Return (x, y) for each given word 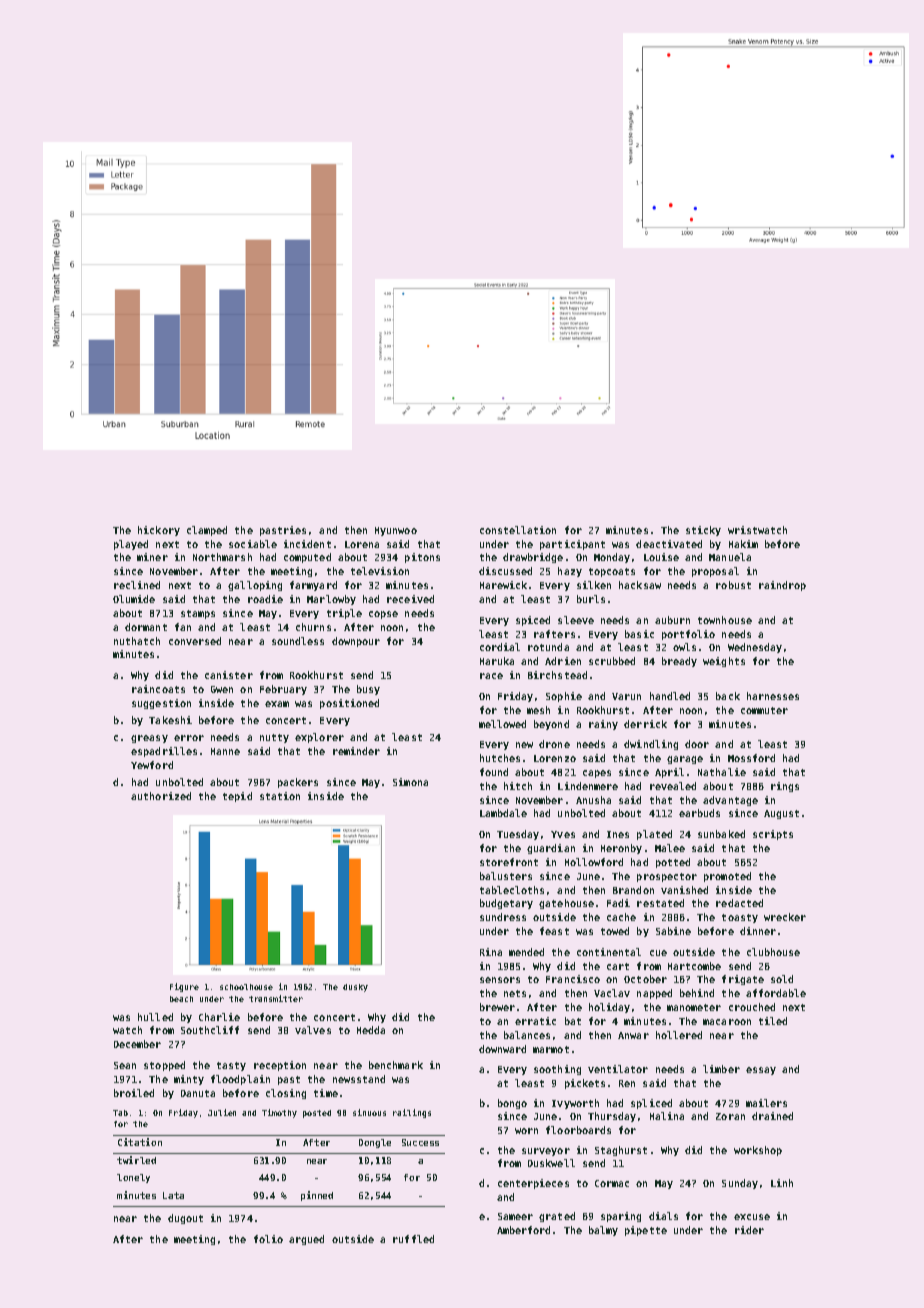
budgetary (506, 904)
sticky (703, 531)
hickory (159, 531)
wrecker (785, 917)
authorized (161, 796)
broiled (134, 1093)
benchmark (396, 1065)
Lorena (362, 544)
